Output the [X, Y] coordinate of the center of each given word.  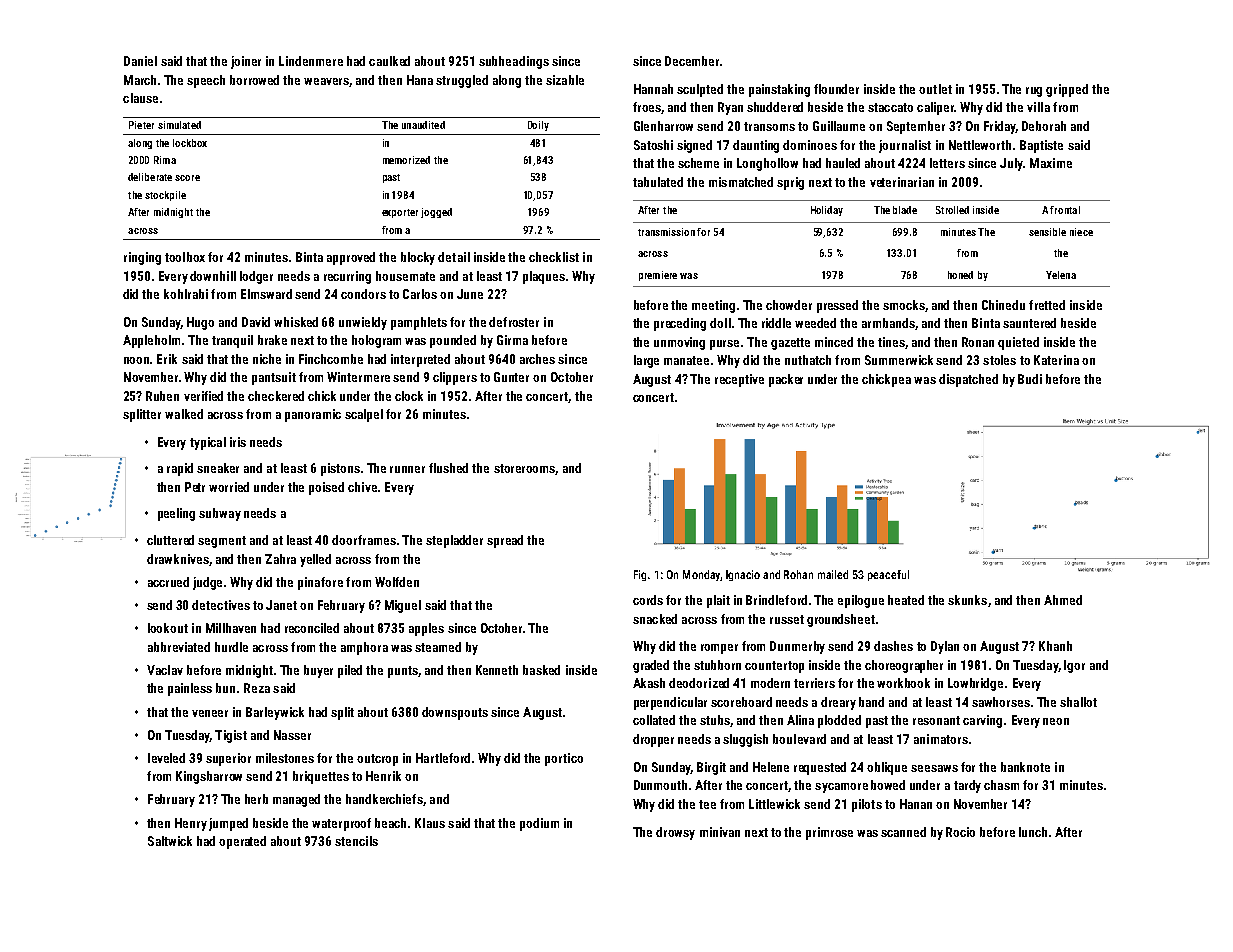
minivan [720, 832]
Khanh [1055, 646]
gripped [1067, 90]
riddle [776, 323]
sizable [565, 80]
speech [206, 81]
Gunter [511, 377]
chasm [1001, 785]
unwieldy [363, 323]
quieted [1018, 343]
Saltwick [170, 841]
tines [891, 342]
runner [407, 469]
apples [426, 629]
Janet [281, 605]
